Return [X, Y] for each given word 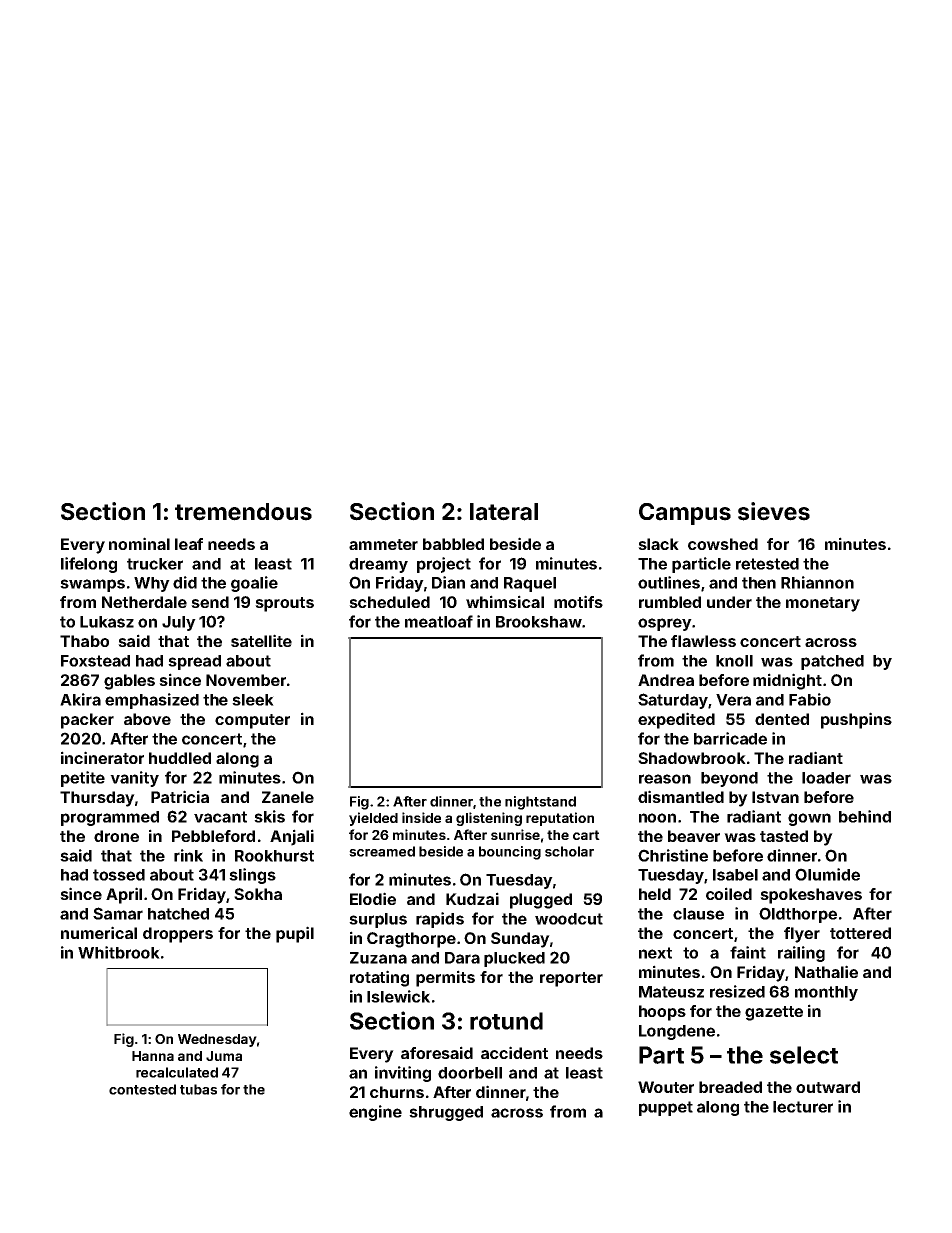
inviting [403, 1074]
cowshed [723, 544]
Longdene [677, 1032]
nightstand [540, 803]
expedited [676, 720]
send [210, 602]
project [444, 565]
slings [252, 876]
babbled [453, 544]
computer [252, 721]
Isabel [735, 875]
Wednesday [217, 1040]
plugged [541, 901]
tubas [198, 1089]
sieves [774, 511]
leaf [189, 544]
